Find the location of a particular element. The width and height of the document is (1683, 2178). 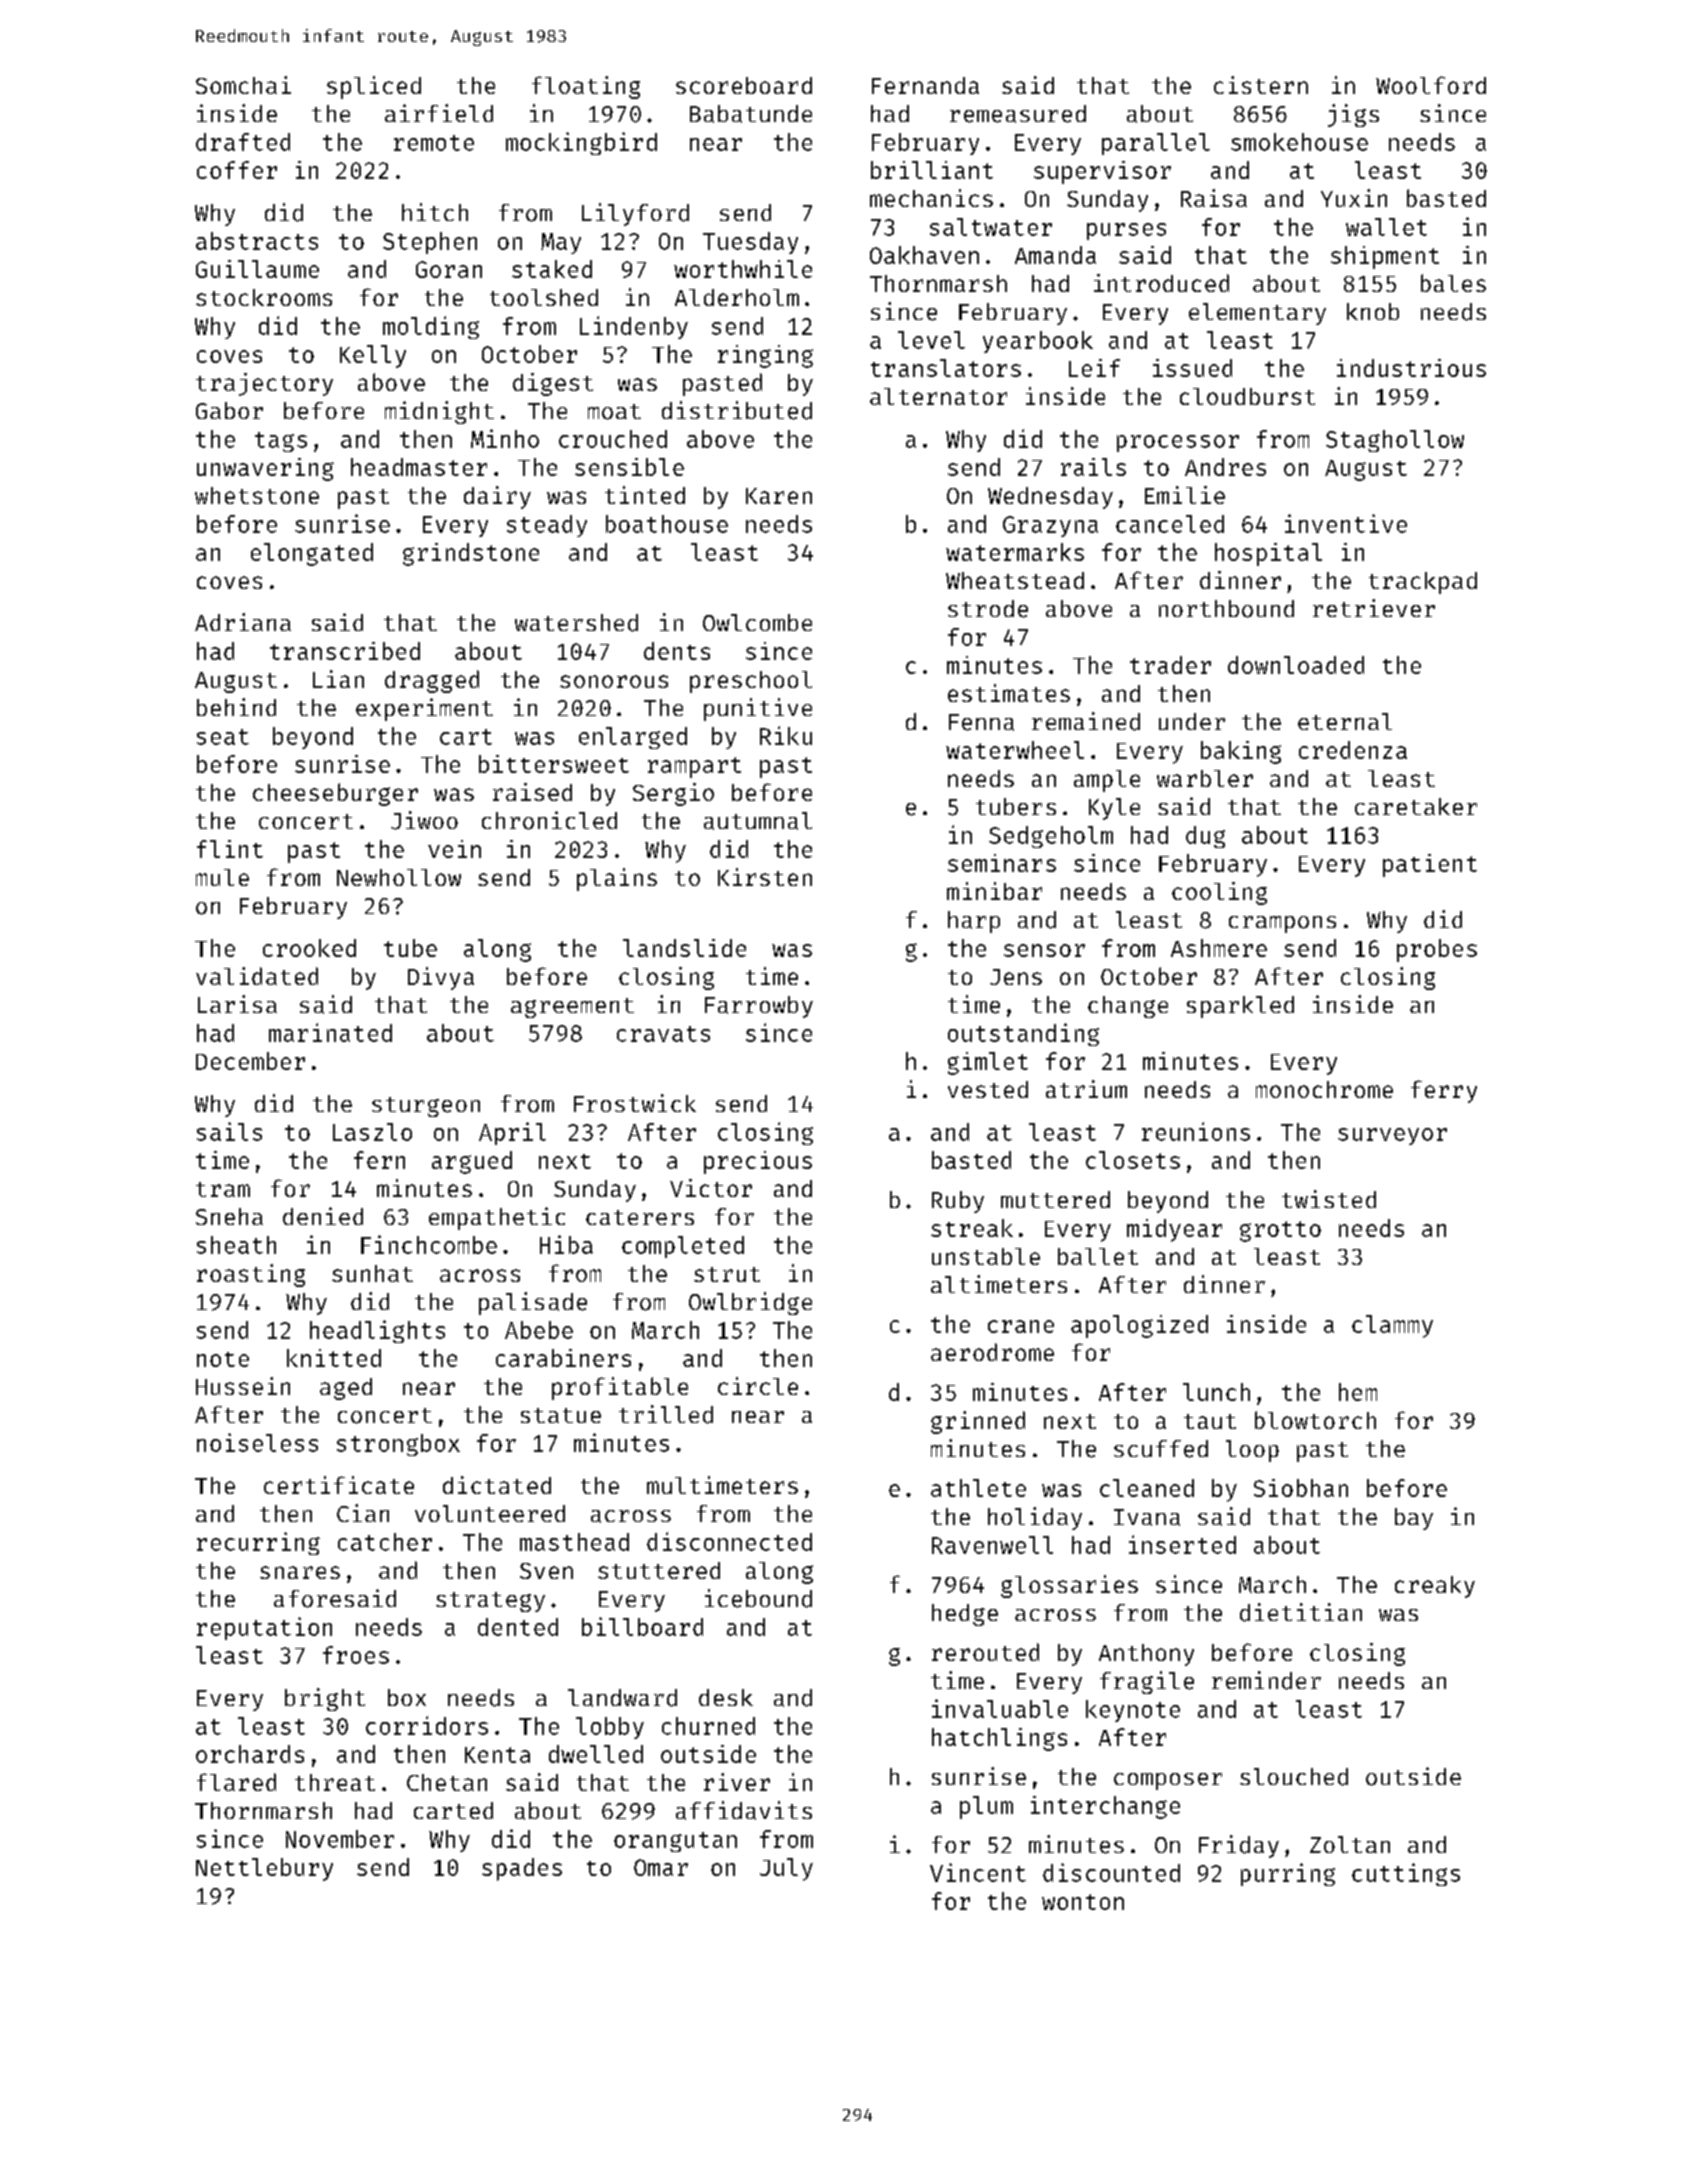

patient is located at coordinates (1430, 865).
